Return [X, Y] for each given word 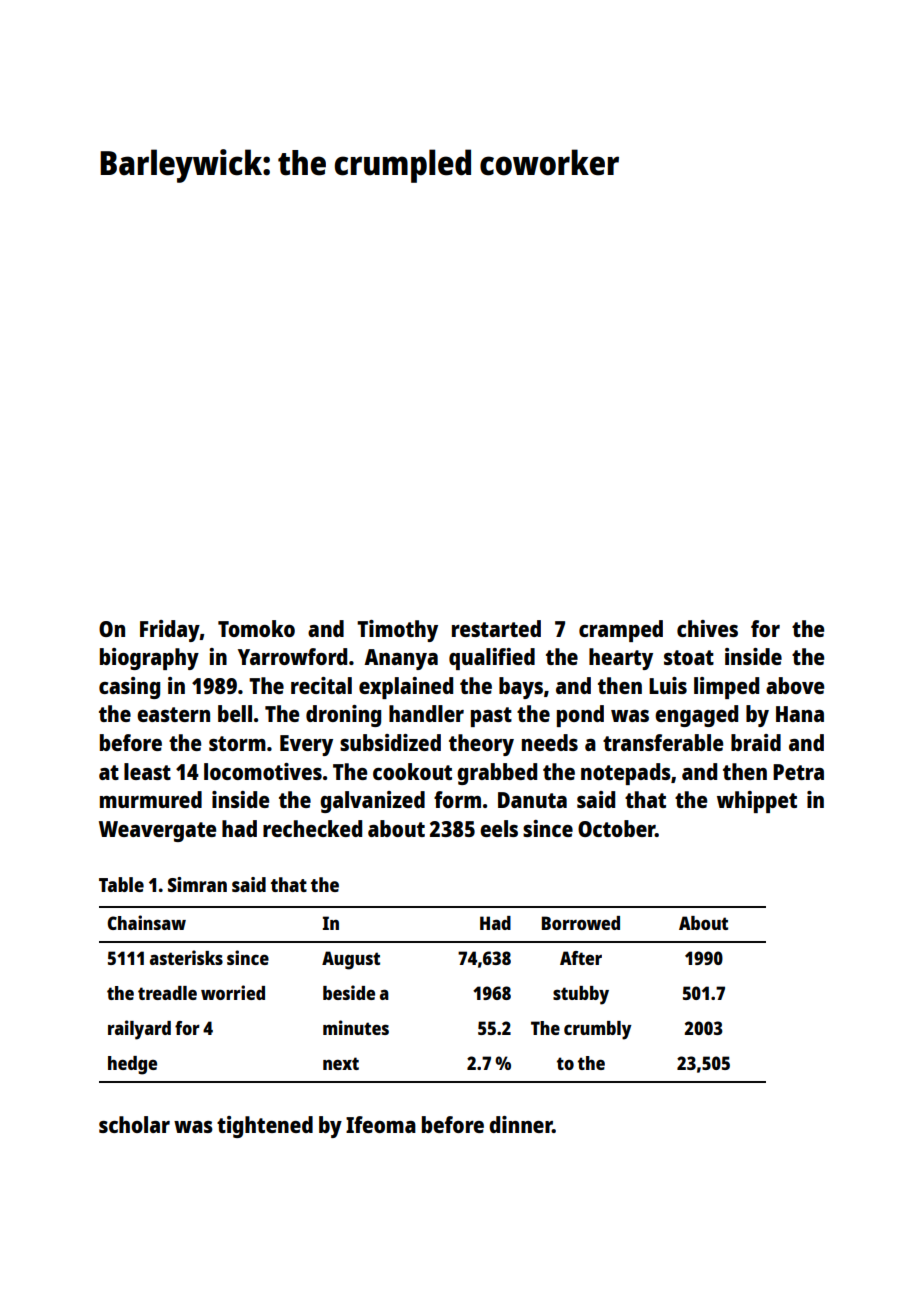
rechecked [312, 828]
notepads [626, 774]
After [581, 958]
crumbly [598, 1030]
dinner [521, 1124]
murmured [151, 799]
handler [426, 713]
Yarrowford [292, 656]
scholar [134, 1124]
